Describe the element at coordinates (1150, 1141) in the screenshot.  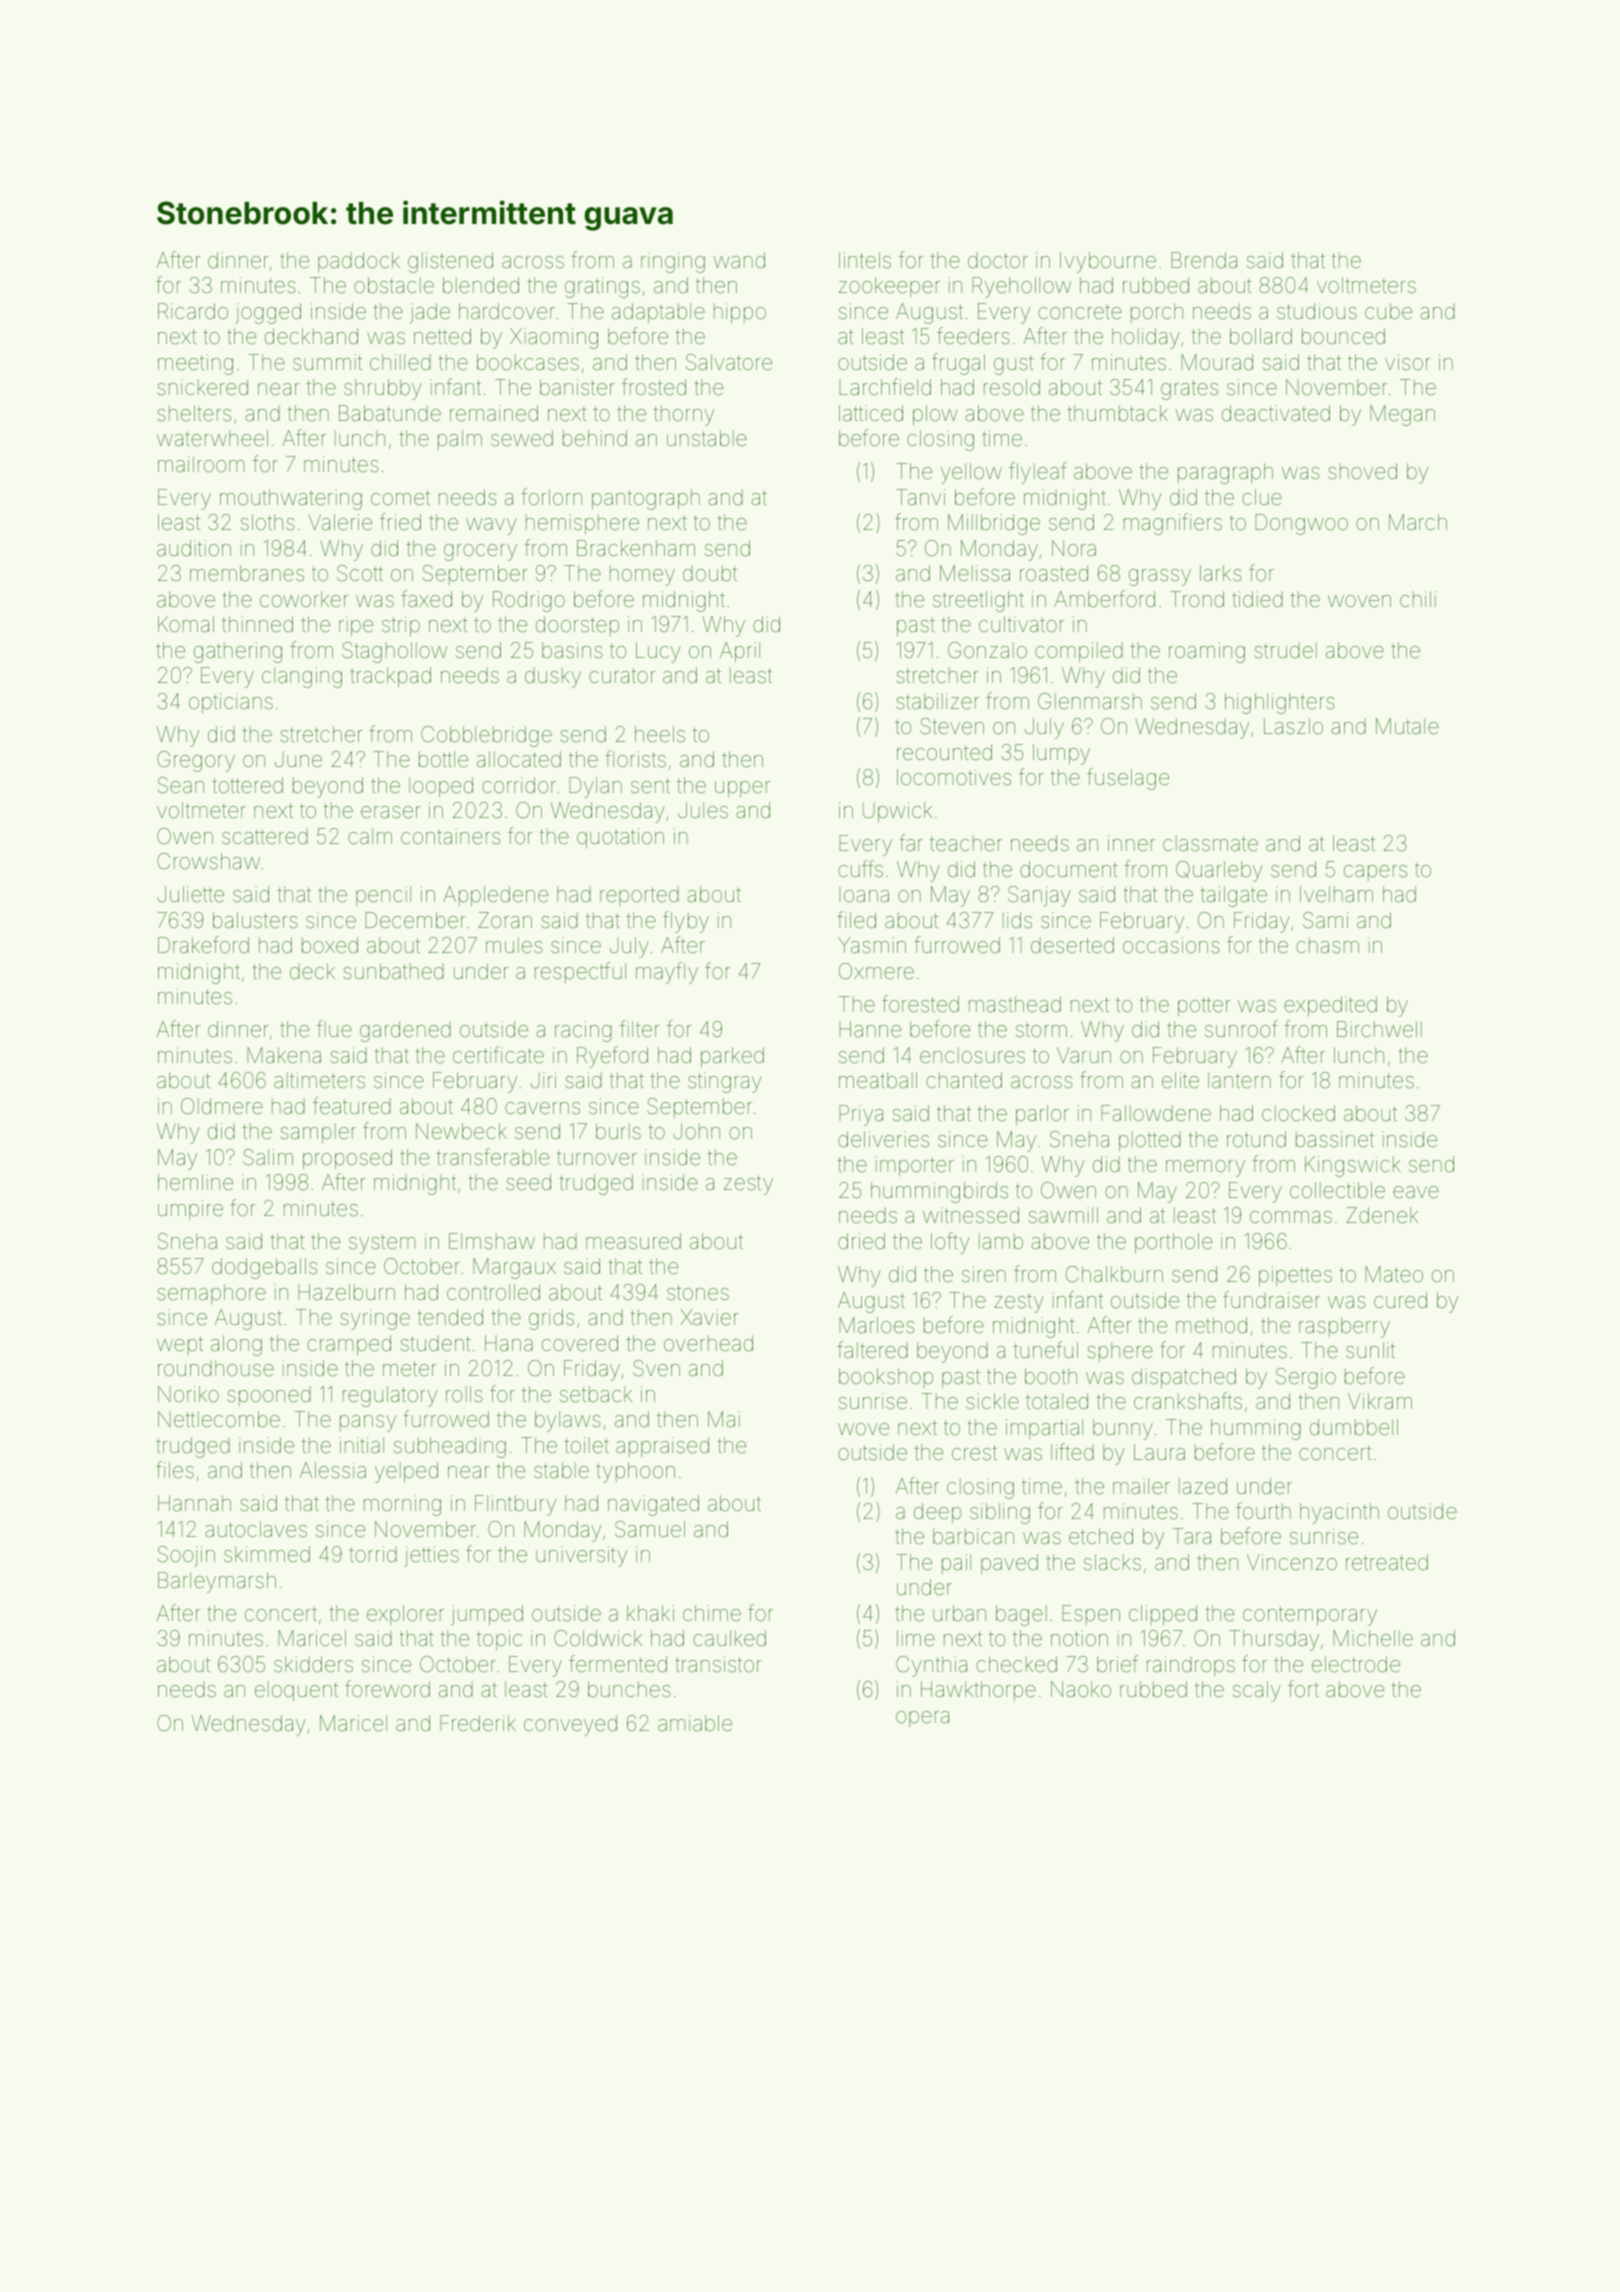
I see `plotted` at that location.
